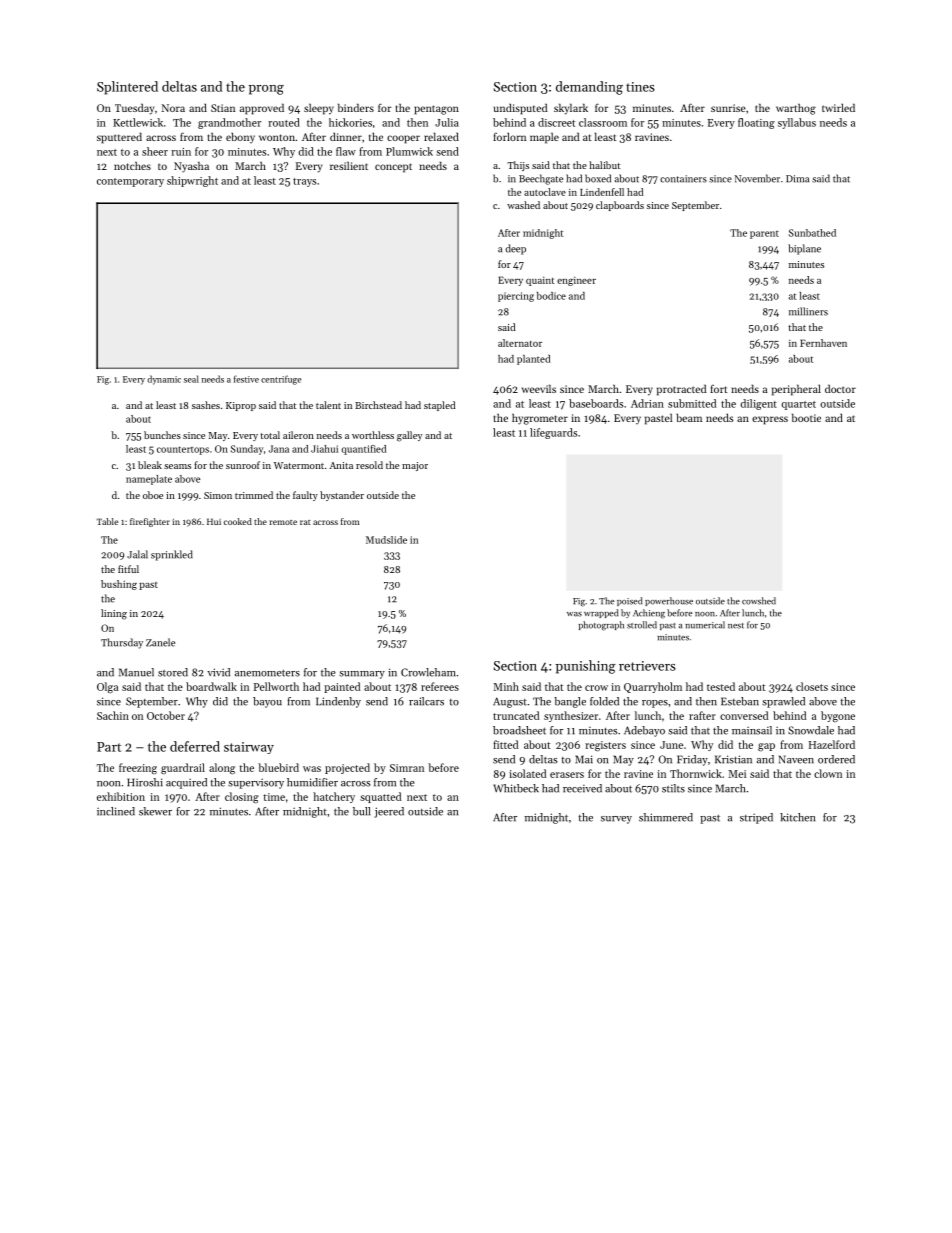 The image size is (952, 1233). Describe the element at coordinates (796, 109) in the screenshot. I see `warthog` at that location.
